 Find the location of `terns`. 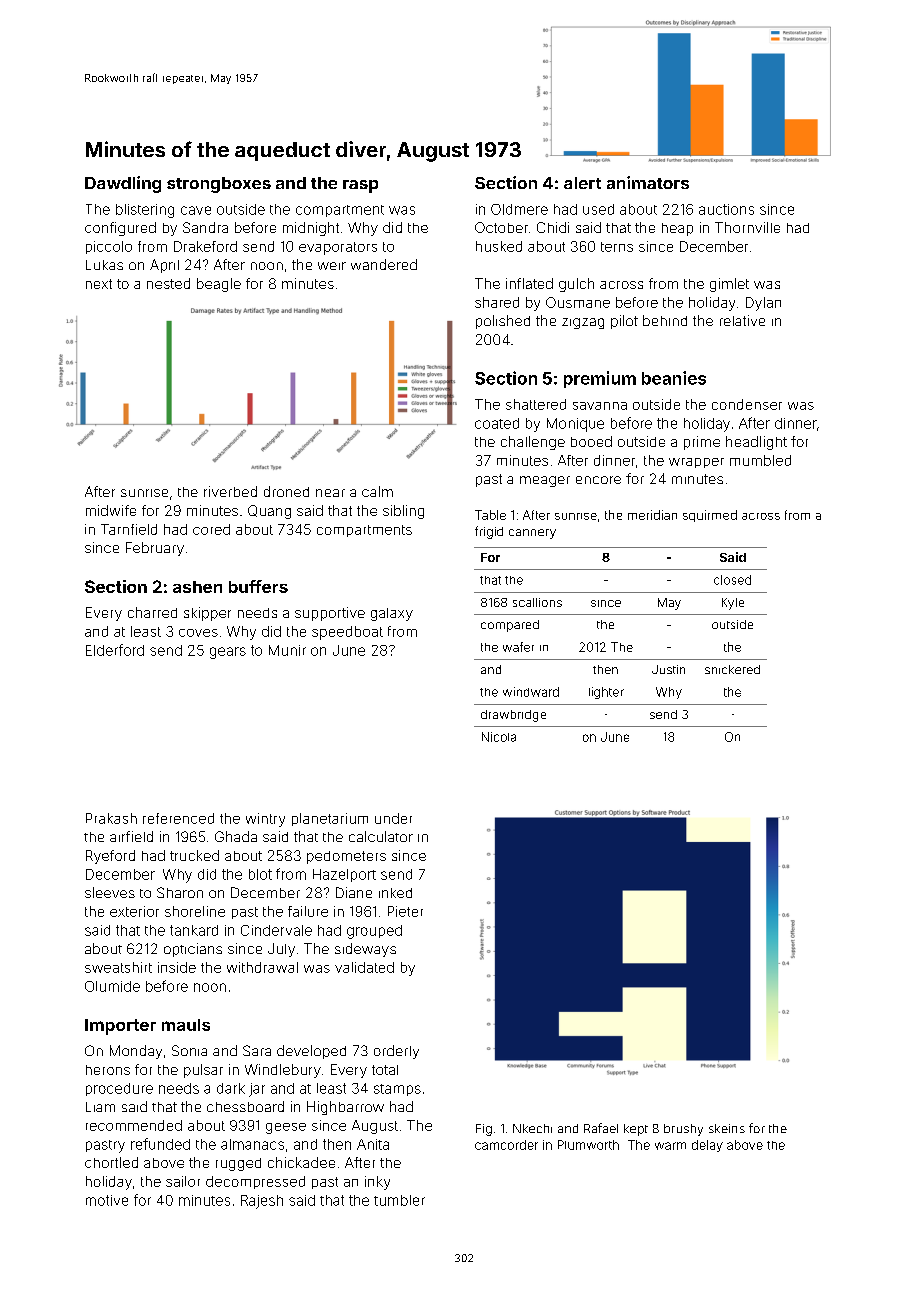

terns is located at coordinates (617, 247).
